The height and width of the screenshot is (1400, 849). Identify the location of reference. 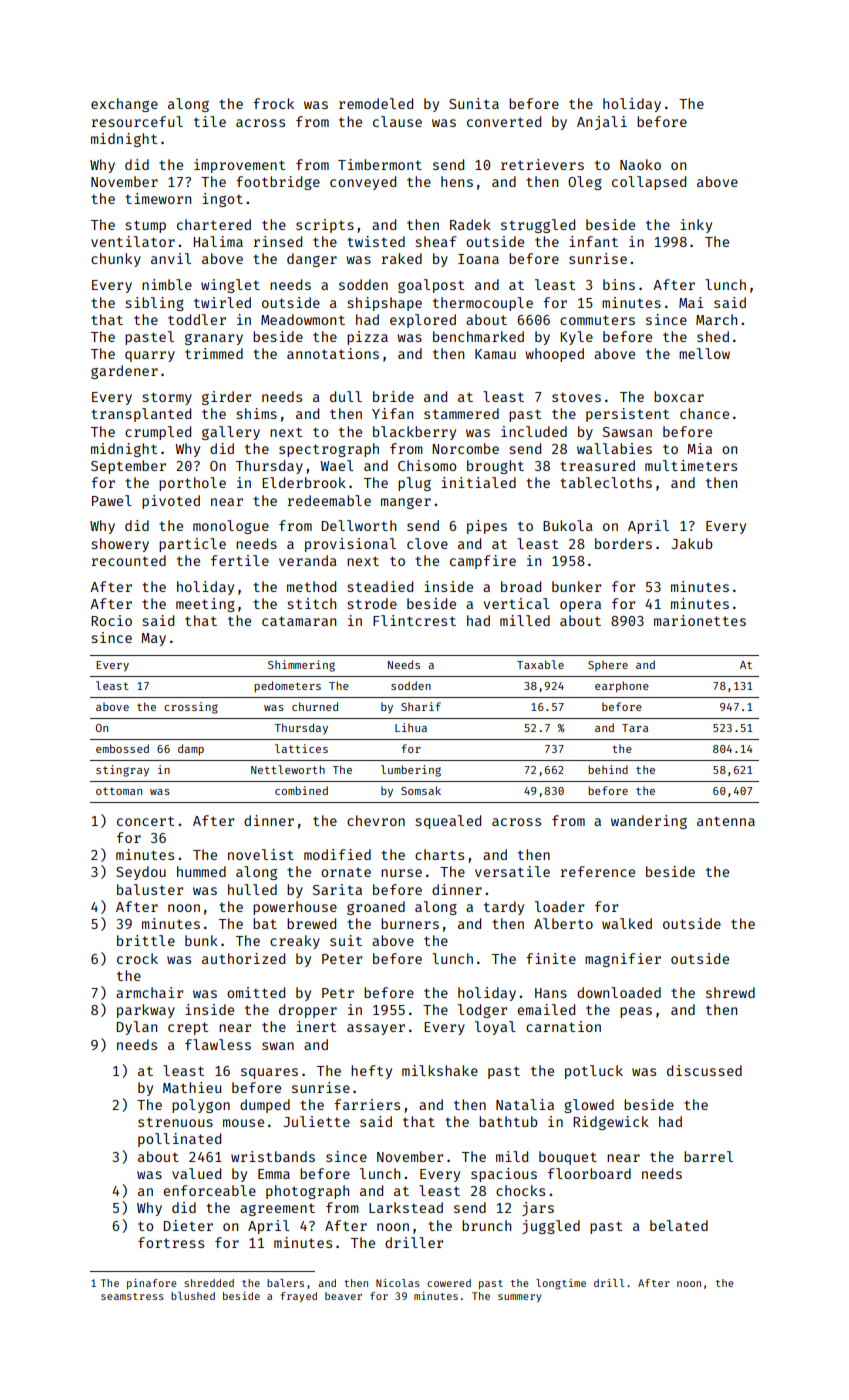
(597, 871).
